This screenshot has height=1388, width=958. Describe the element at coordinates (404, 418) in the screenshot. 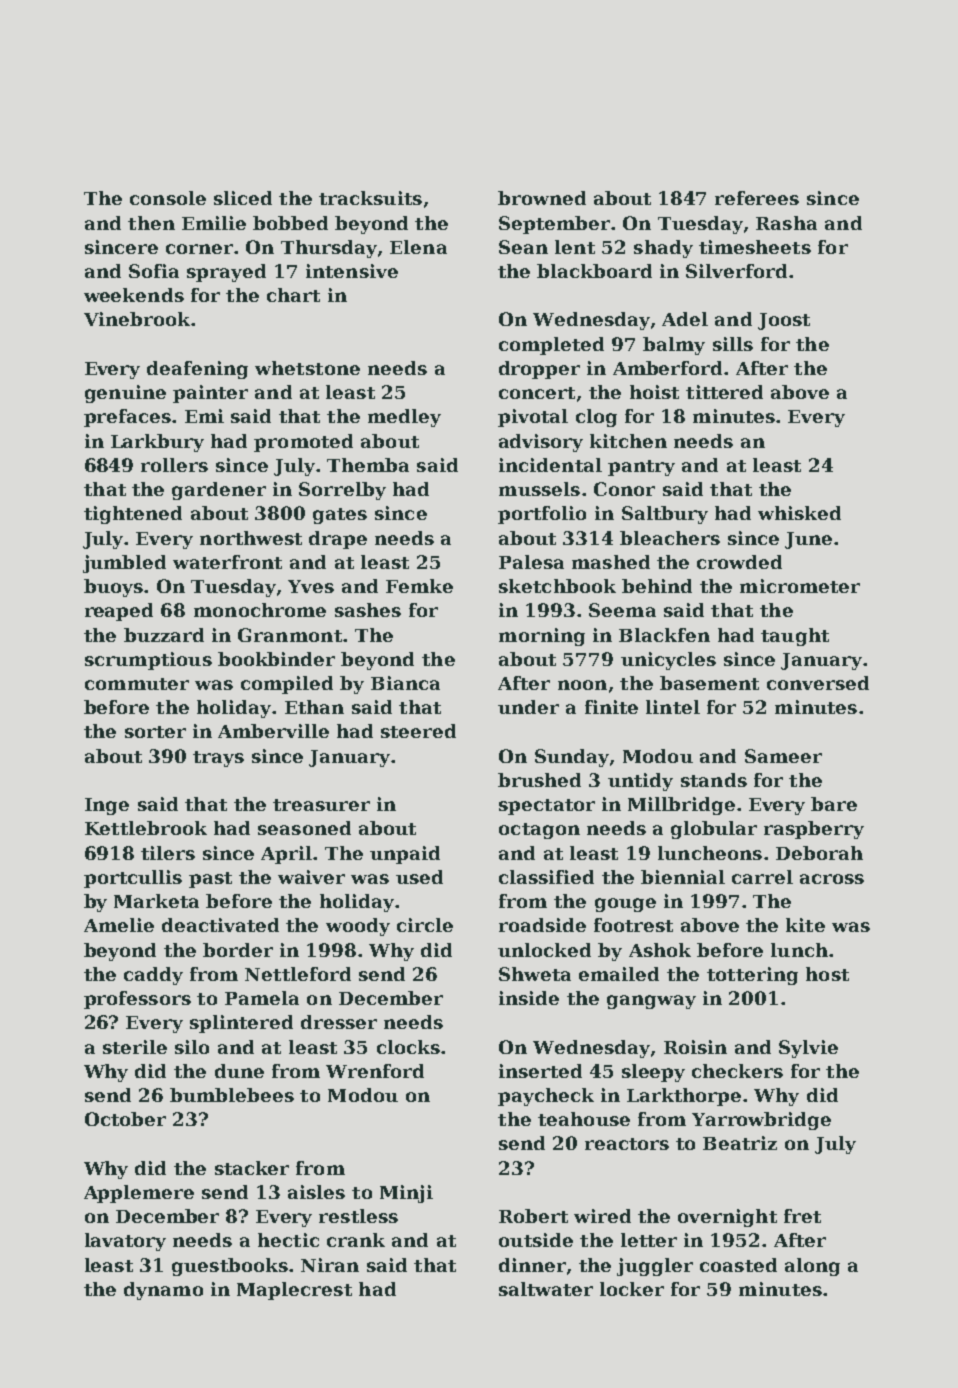

I see `medley` at that location.
